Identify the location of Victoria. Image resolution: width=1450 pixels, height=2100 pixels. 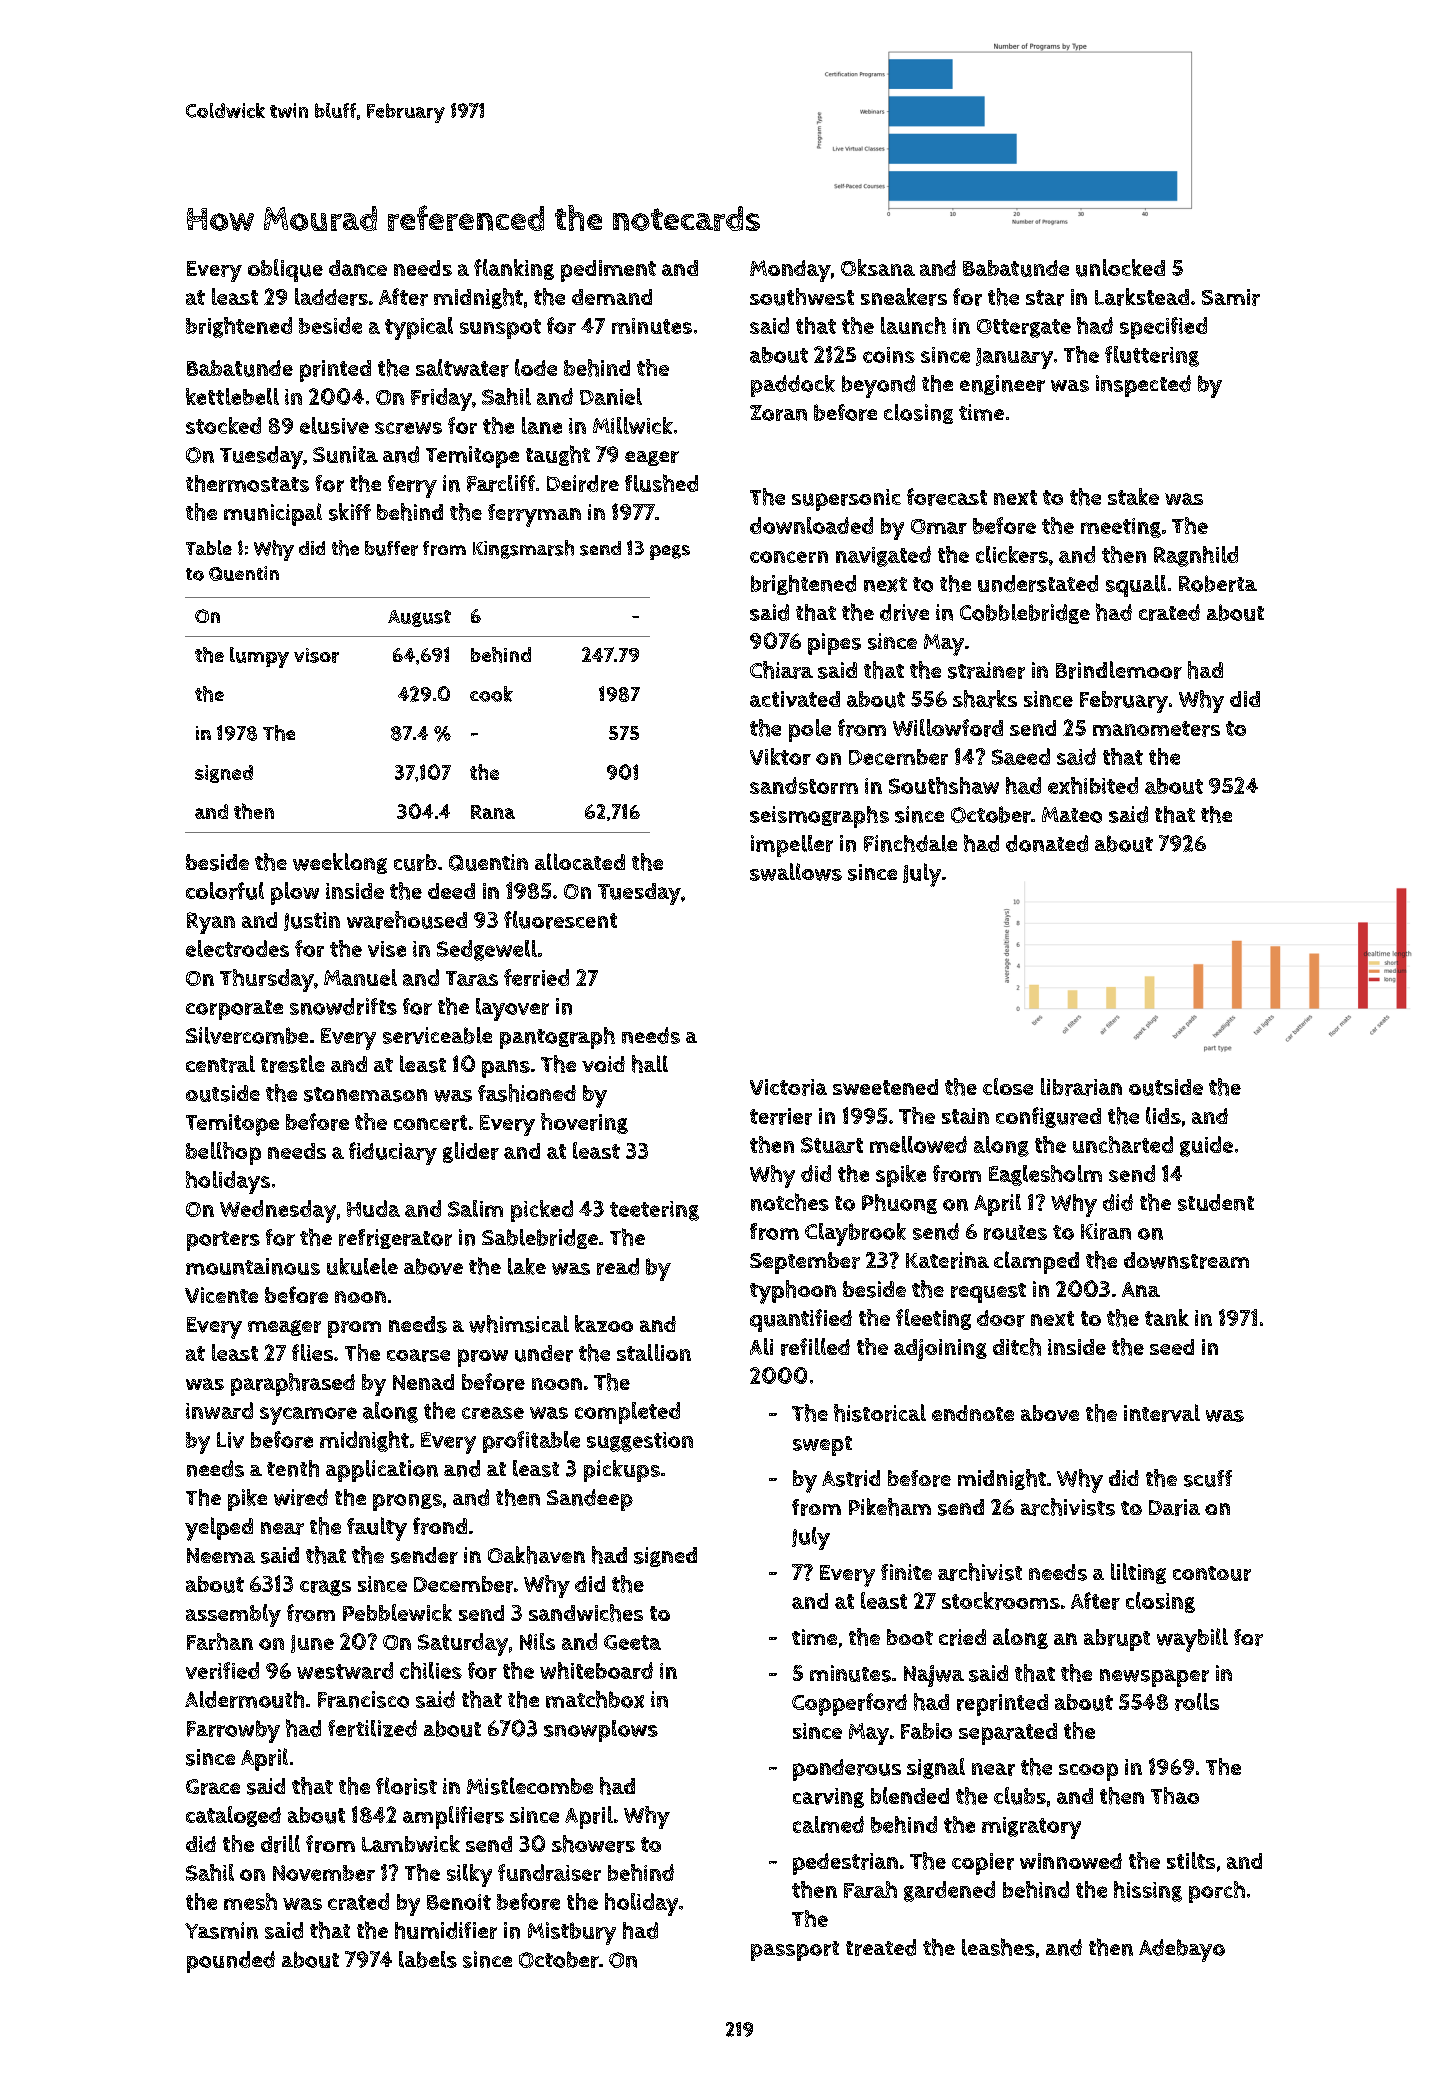
(788, 1087).
